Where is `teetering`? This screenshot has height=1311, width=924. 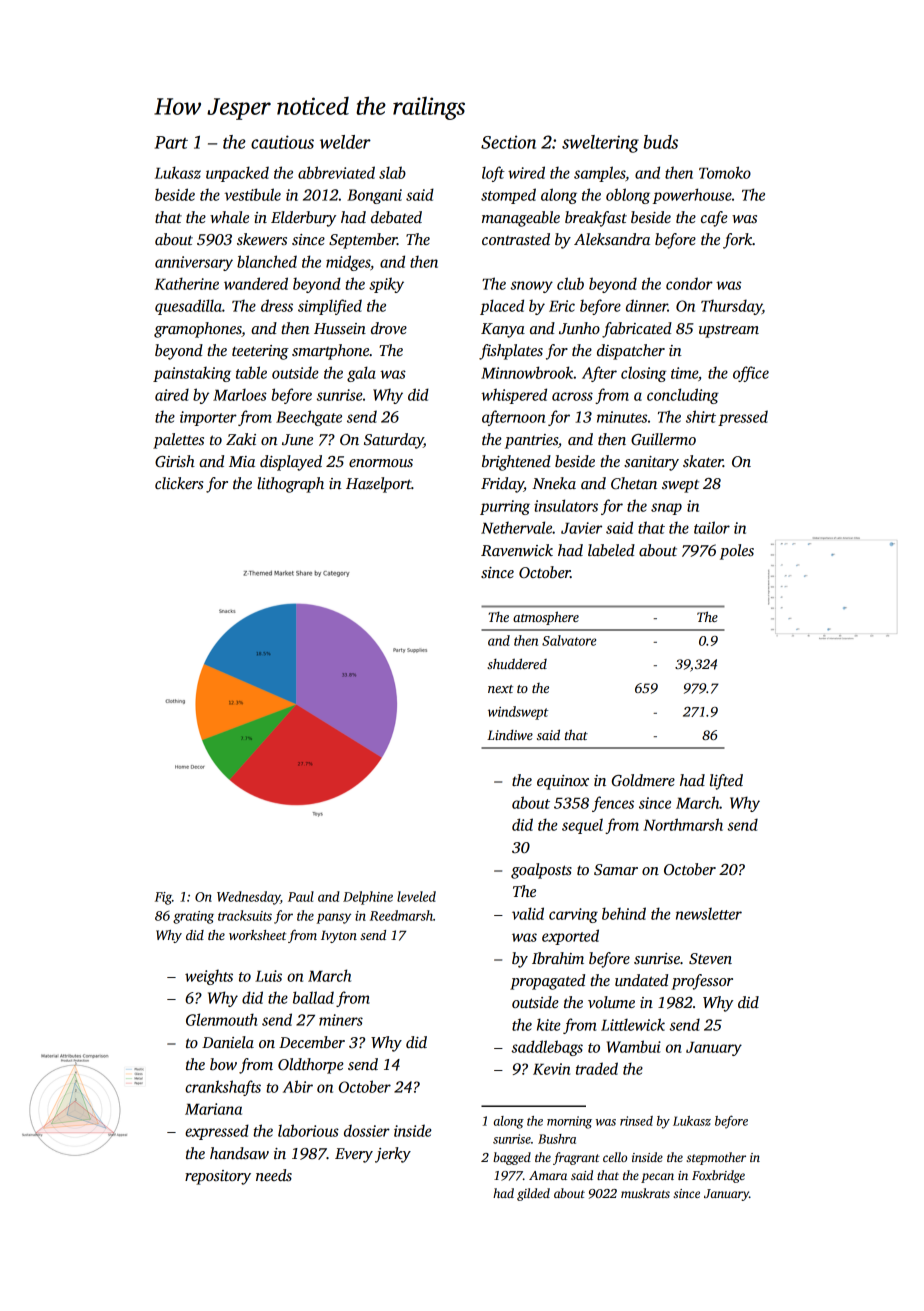
teetering is located at coordinates (260, 352).
